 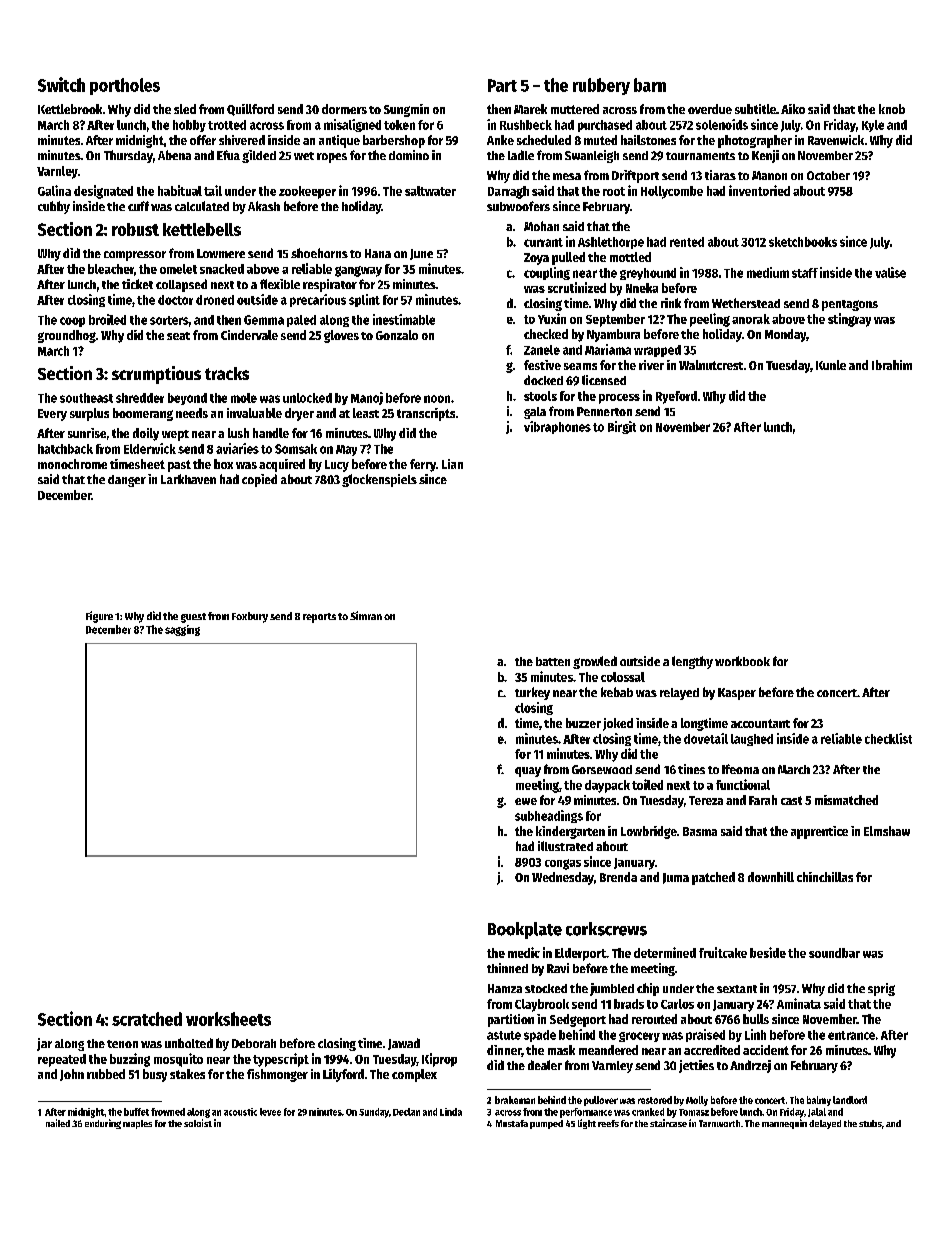 I want to click on Walnutcrest, so click(x=711, y=365).
